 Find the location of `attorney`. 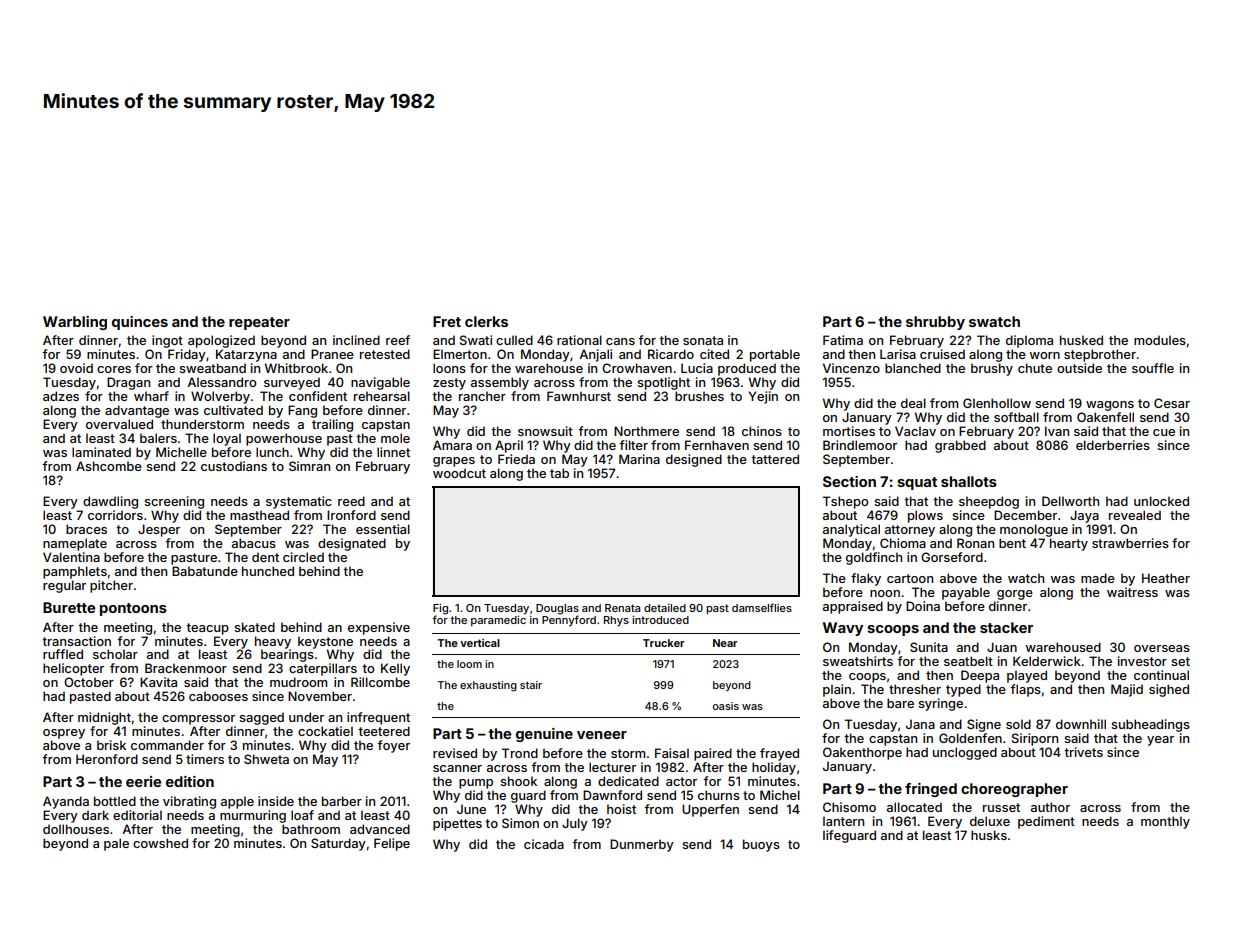

attorney is located at coordinates (910, 531).
